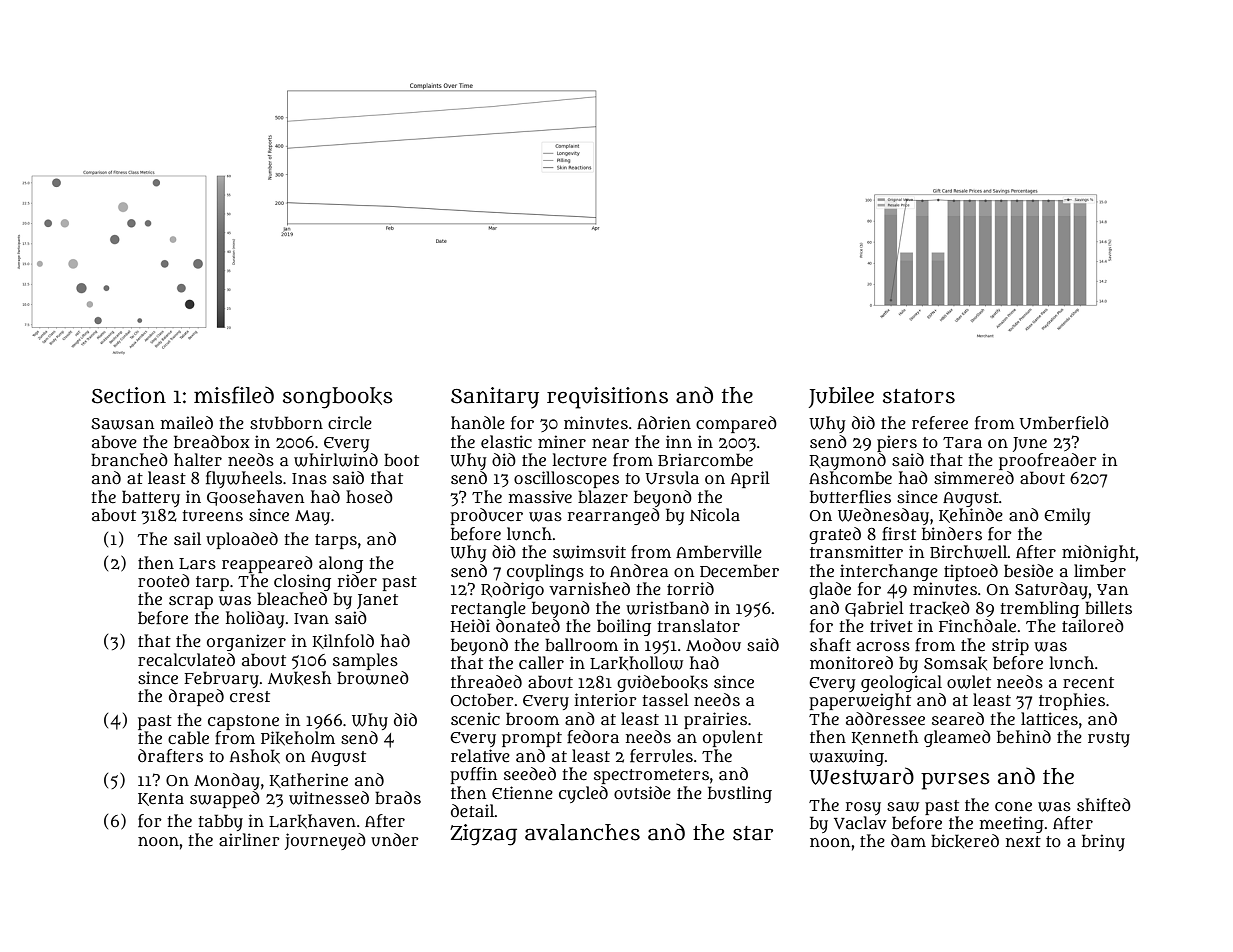  I want to click on tailored, so click(1093, 625).
